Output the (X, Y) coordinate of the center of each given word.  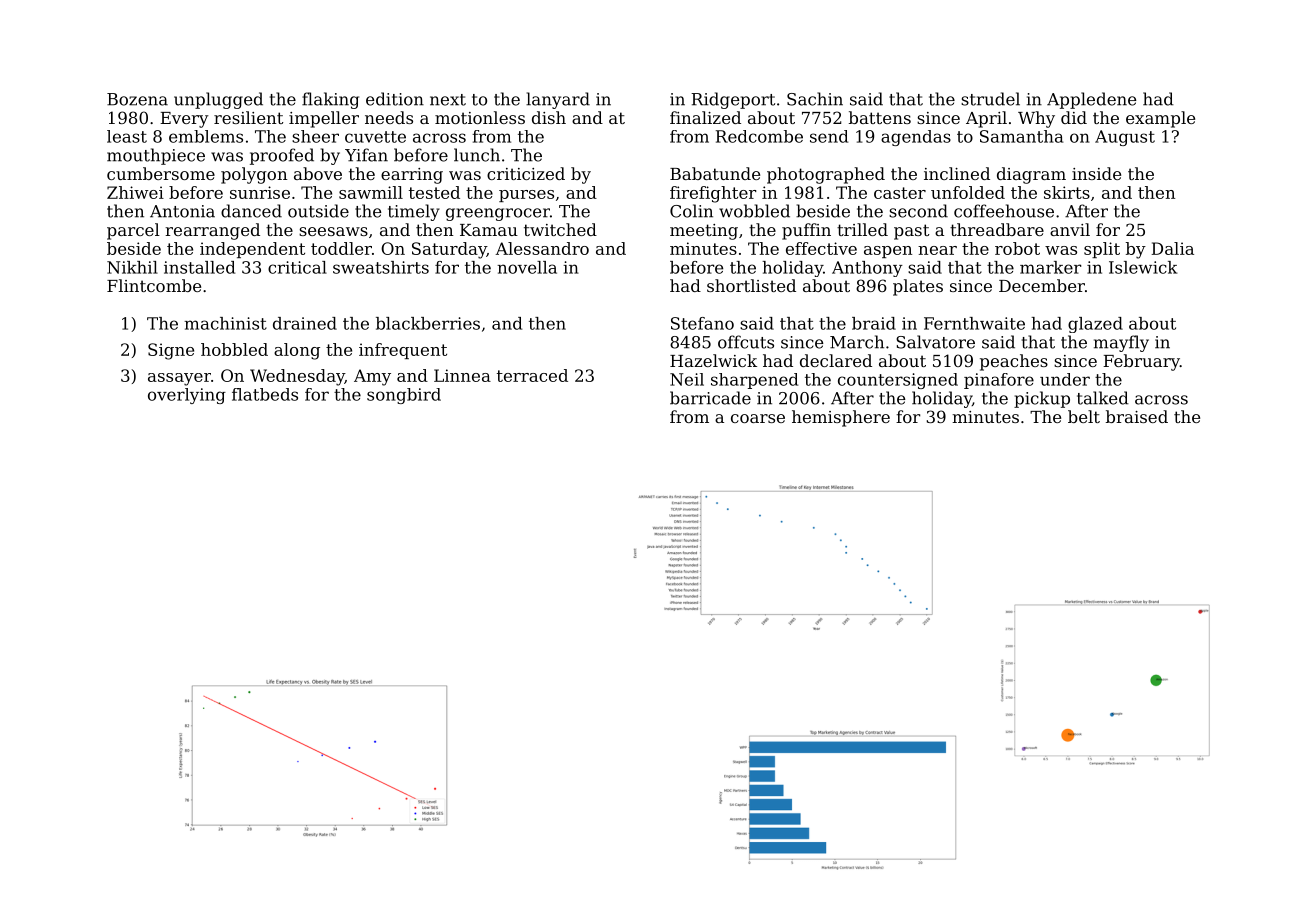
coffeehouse (1004, 211)
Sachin (815, 99)
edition (395, 99)
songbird (404, 396)
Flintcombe (154, 285)
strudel (990, 99)
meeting (704, 232)
